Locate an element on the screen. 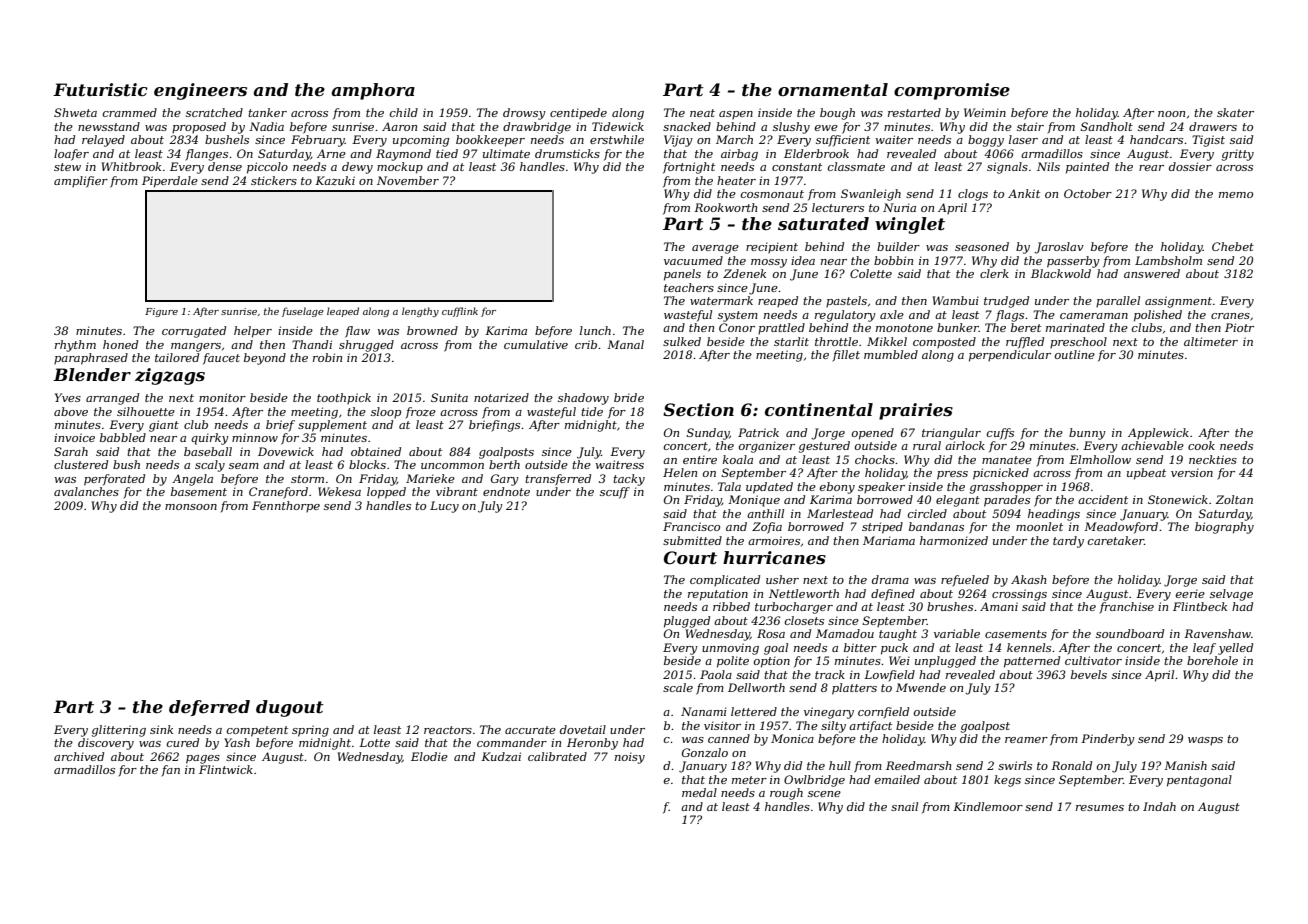 This screenshot has width=1308, height=924. perpendicular is located at coordinates (1010, 356).
